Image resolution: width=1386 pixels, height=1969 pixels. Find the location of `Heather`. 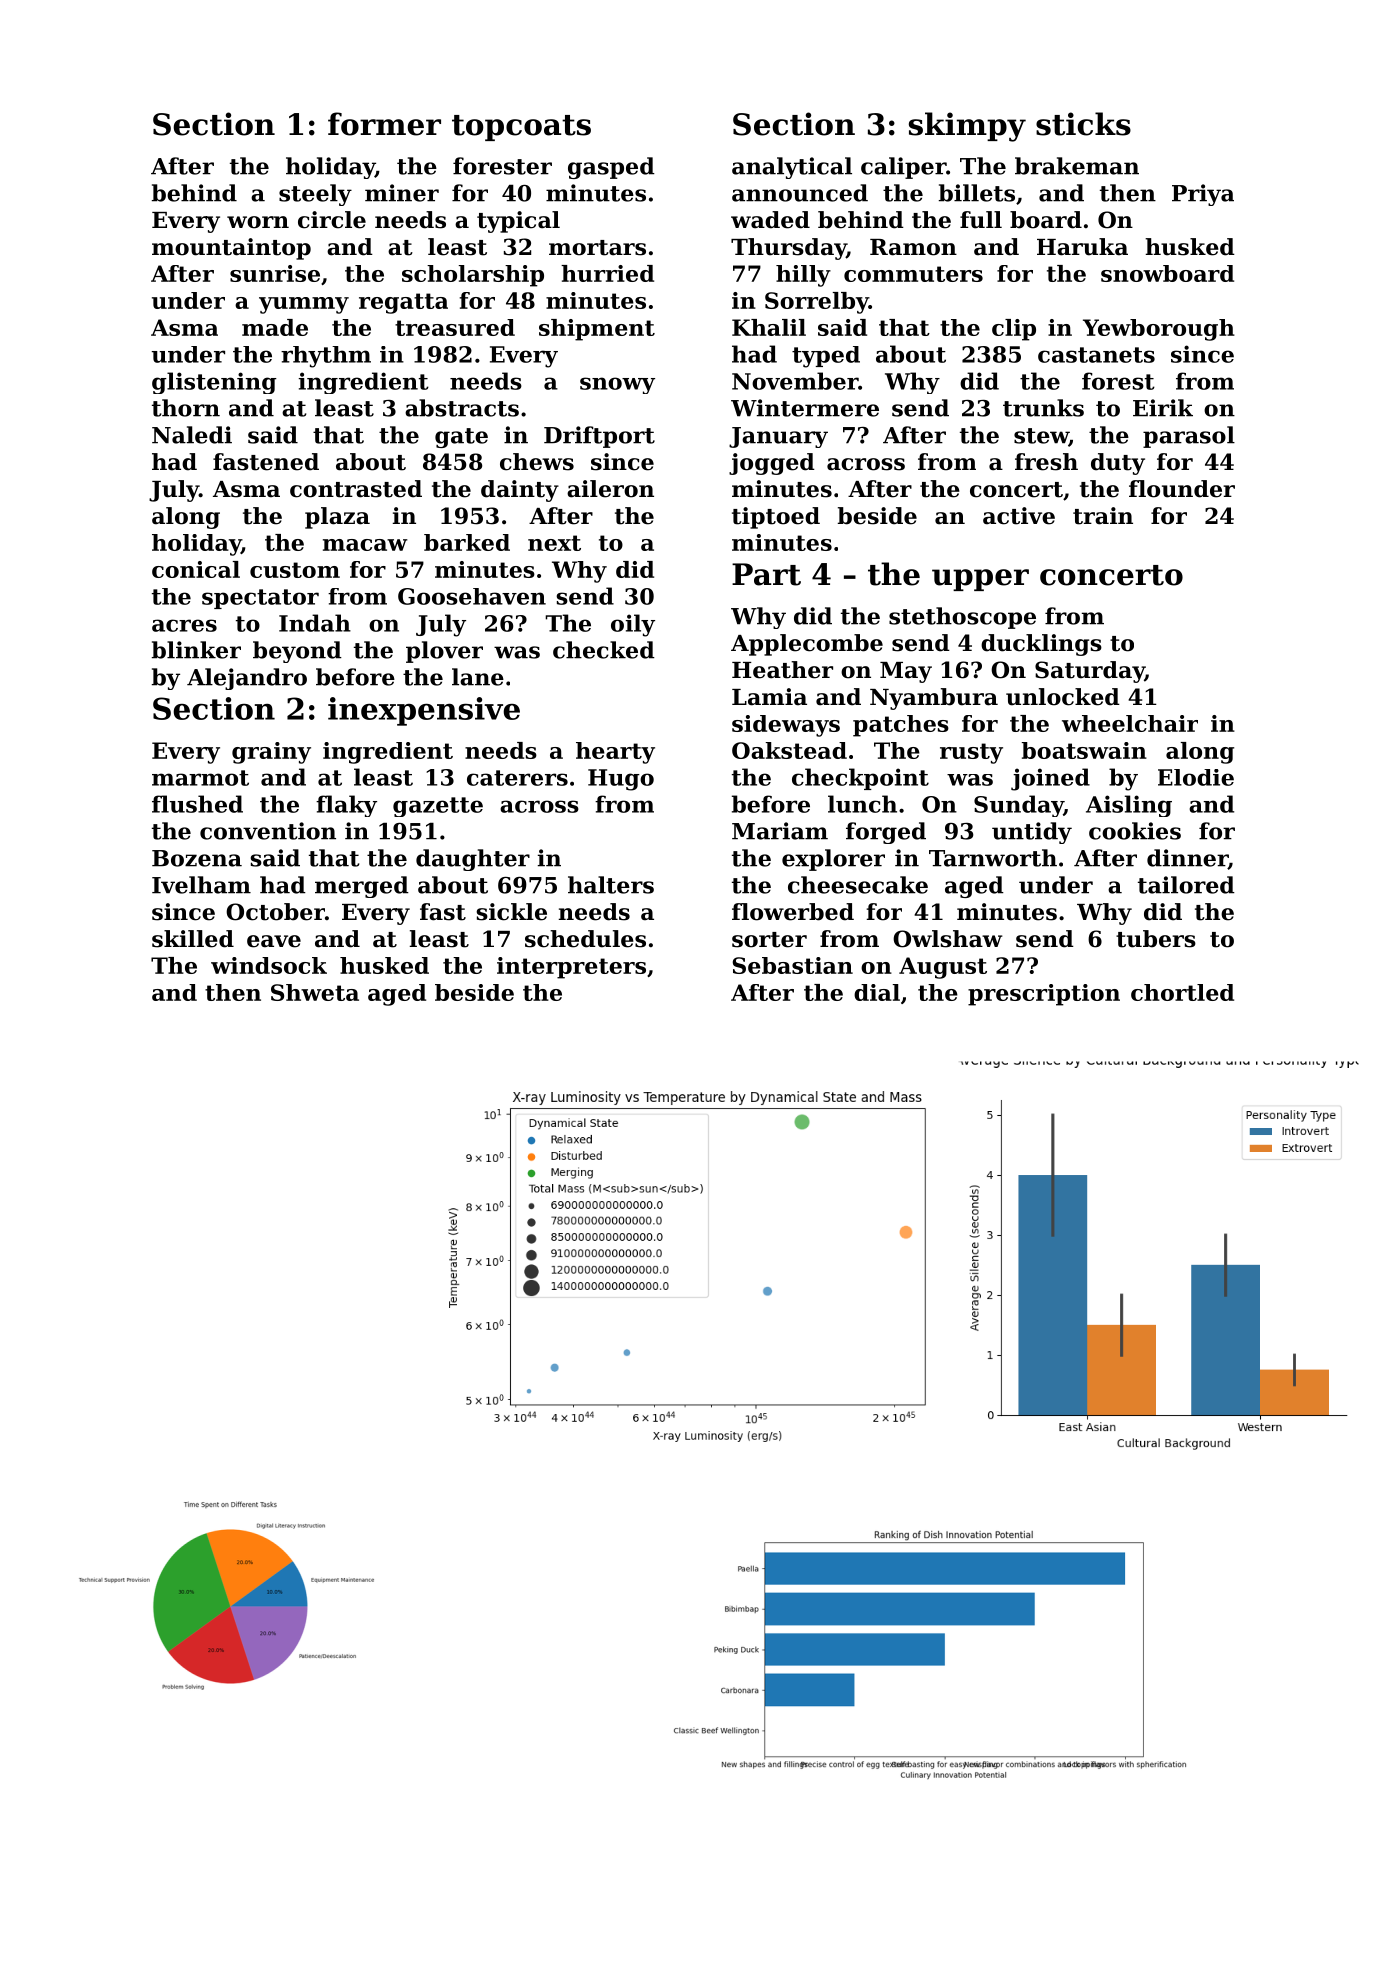

Heather is located at coordinates (782, 670).
